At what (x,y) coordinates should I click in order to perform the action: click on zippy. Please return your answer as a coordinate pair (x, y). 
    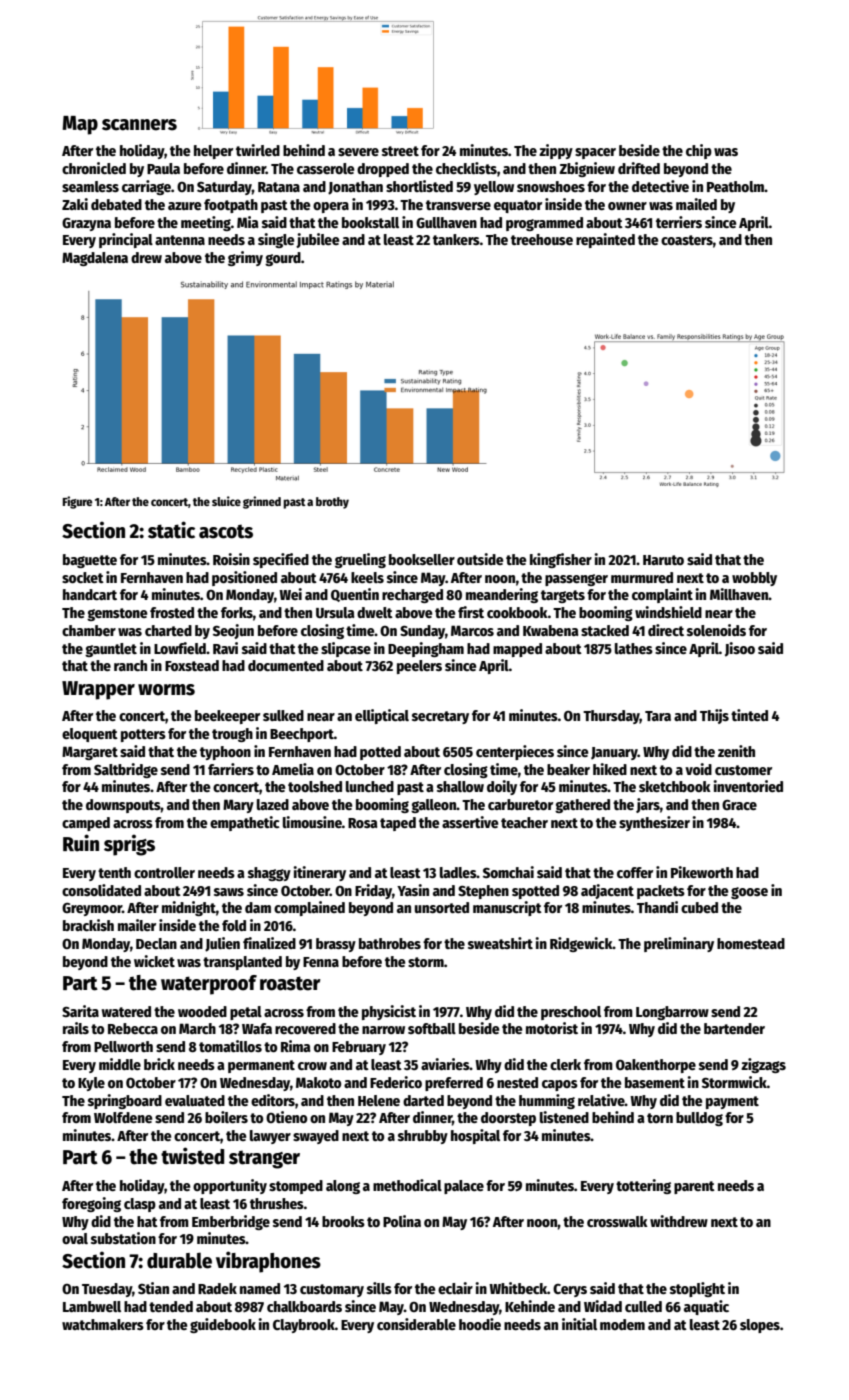
    Looking at the image, I should click on (556, 151).
